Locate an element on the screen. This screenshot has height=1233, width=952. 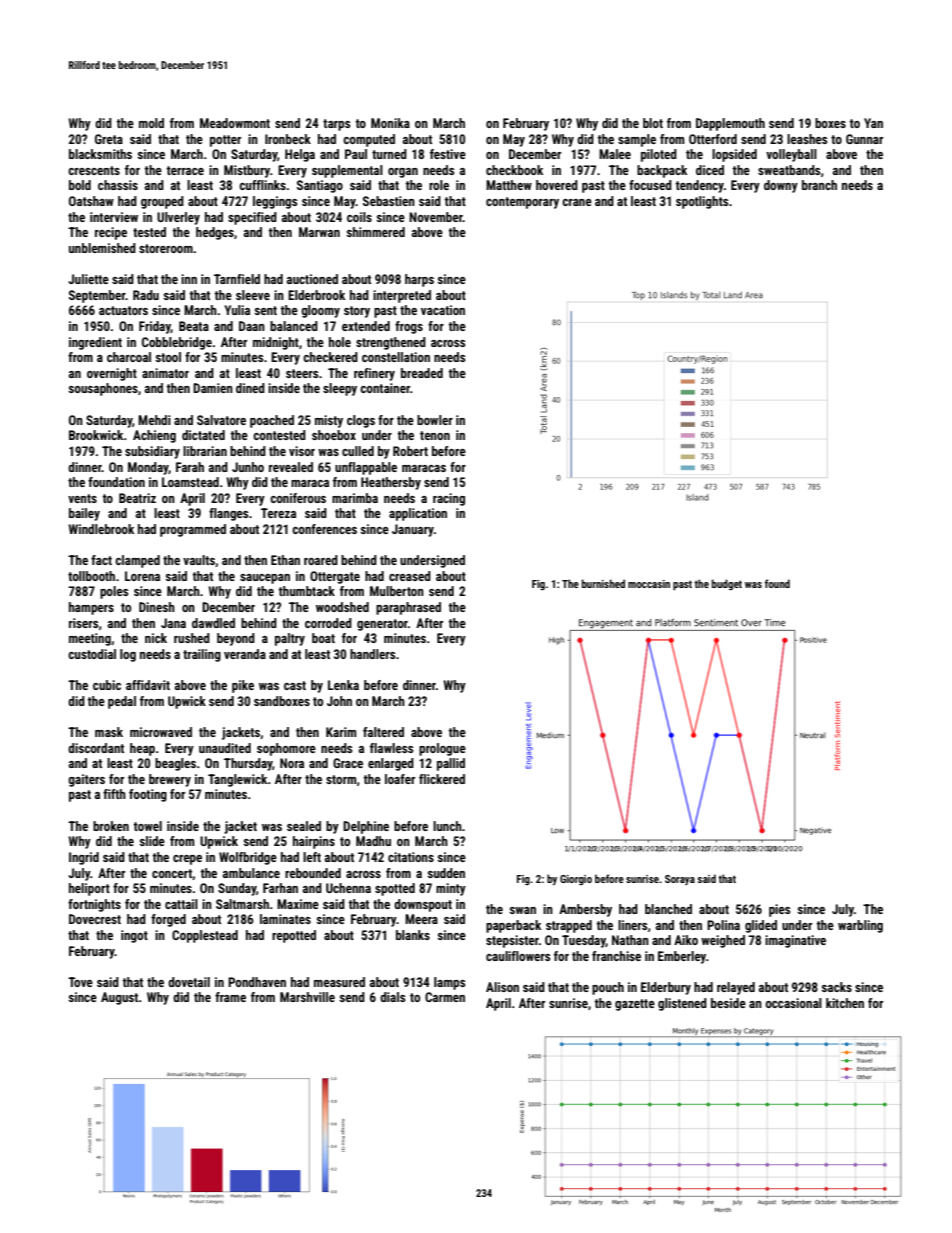
Juliette is located at coordinates (88, 279).
